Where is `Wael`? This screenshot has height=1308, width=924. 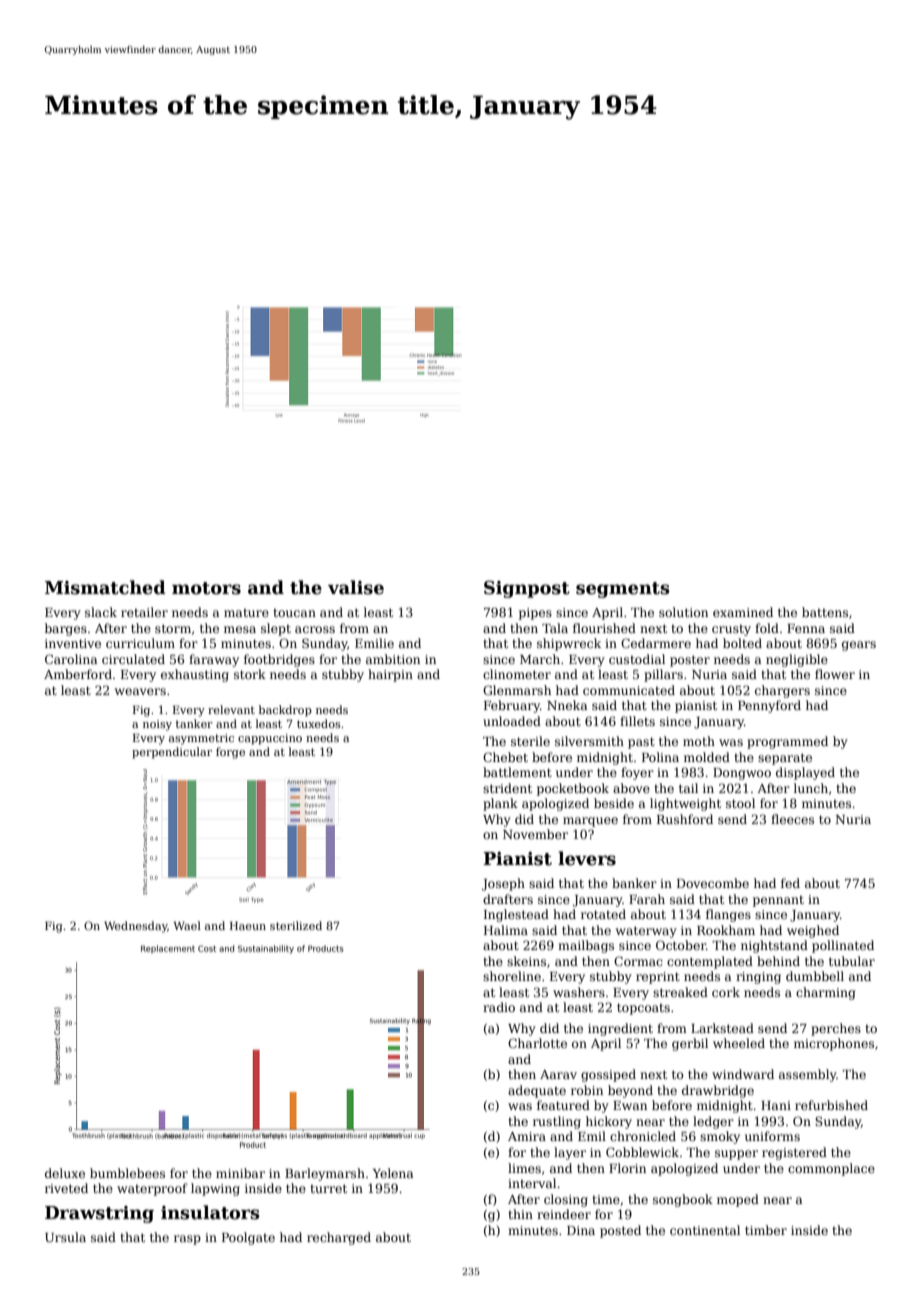
Wael is located at coordinates (187, 925).
